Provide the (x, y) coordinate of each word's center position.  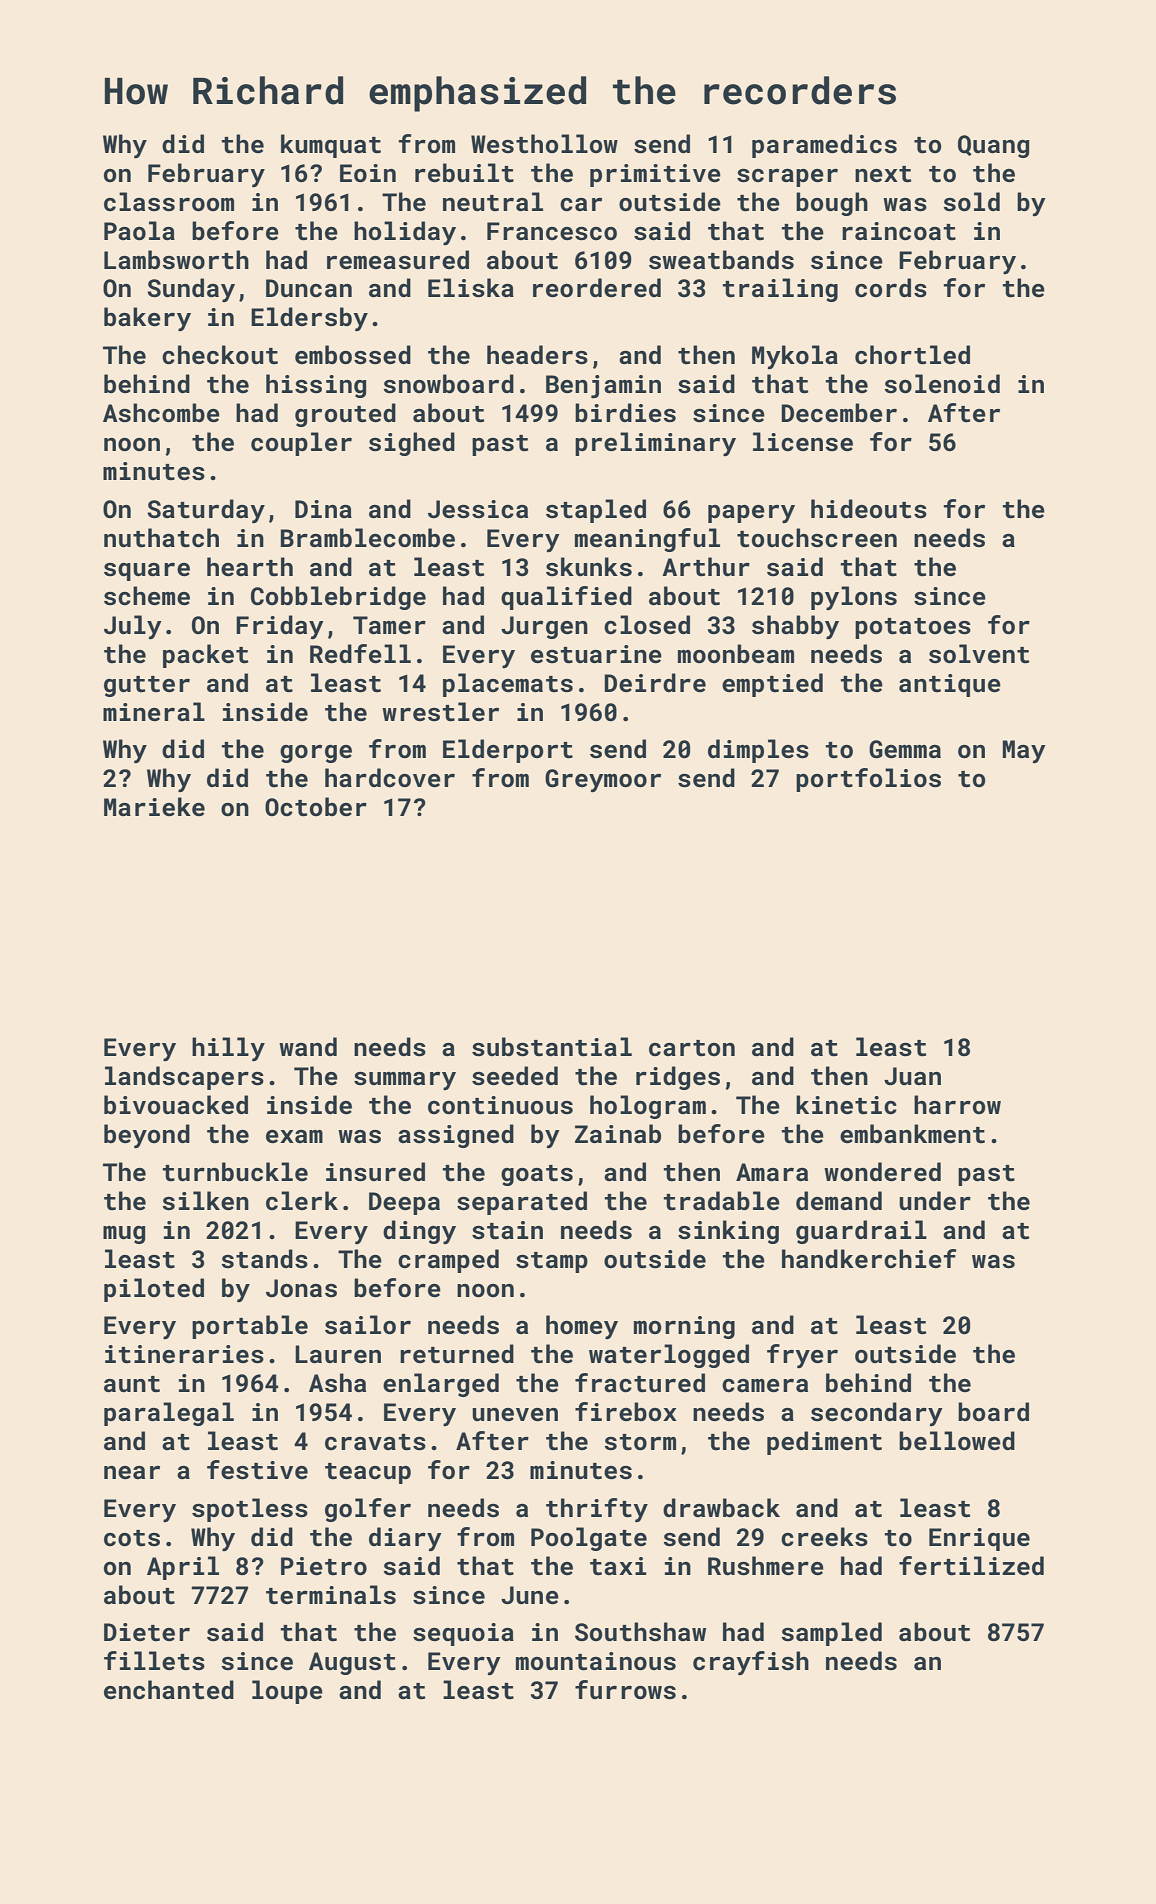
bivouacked (176, 1105)
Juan (912, 1076)
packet (205, 656)
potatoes (913, 628)
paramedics (824, 146)
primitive (655, 175)
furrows (625, 1690)
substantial (552, 1047)
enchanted (169, 1690)
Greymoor (603, 780)
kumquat (331, 146)
